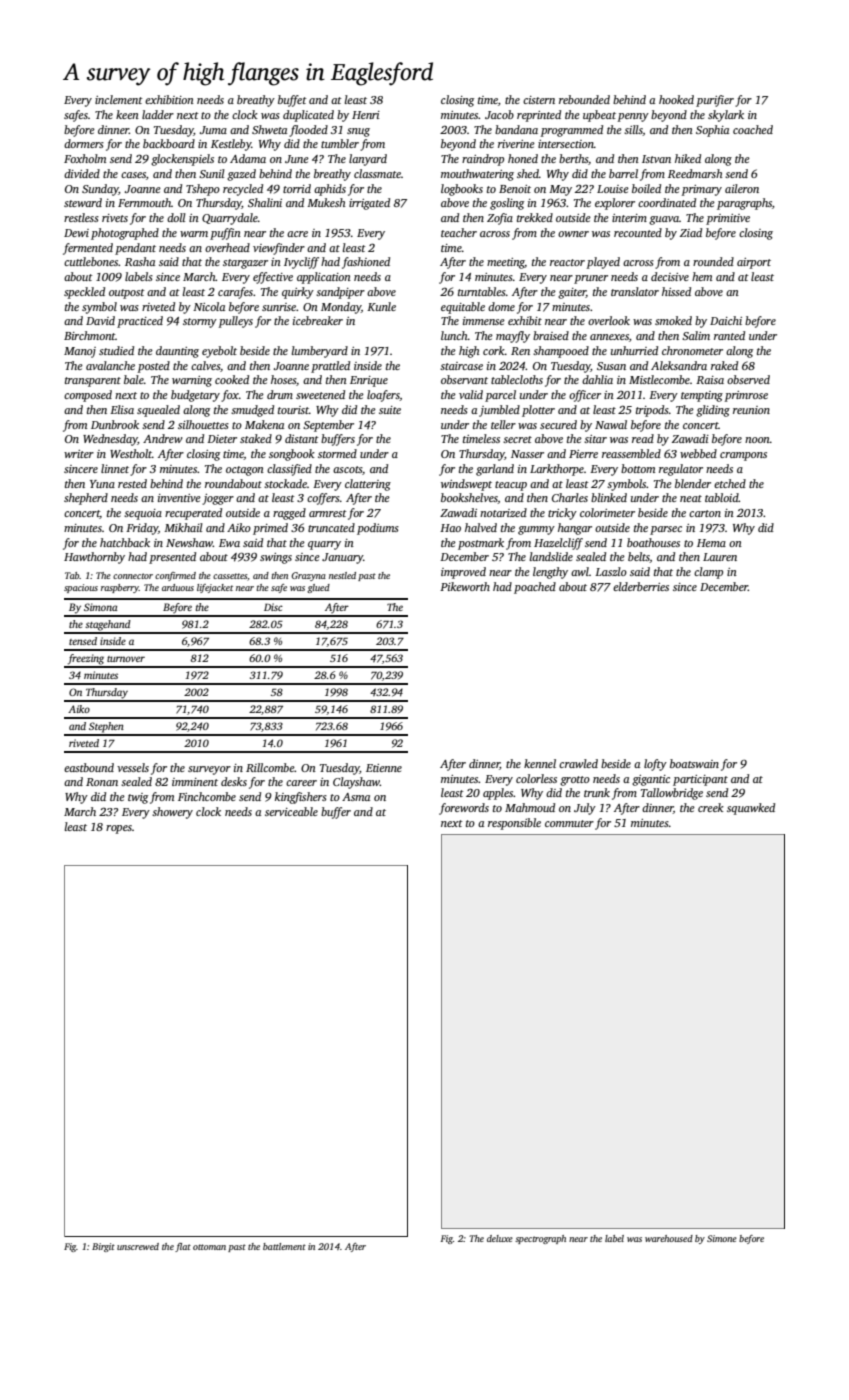 The height and width of the page is (1400, 849). I want to click on meeting, so click(506, 263).
